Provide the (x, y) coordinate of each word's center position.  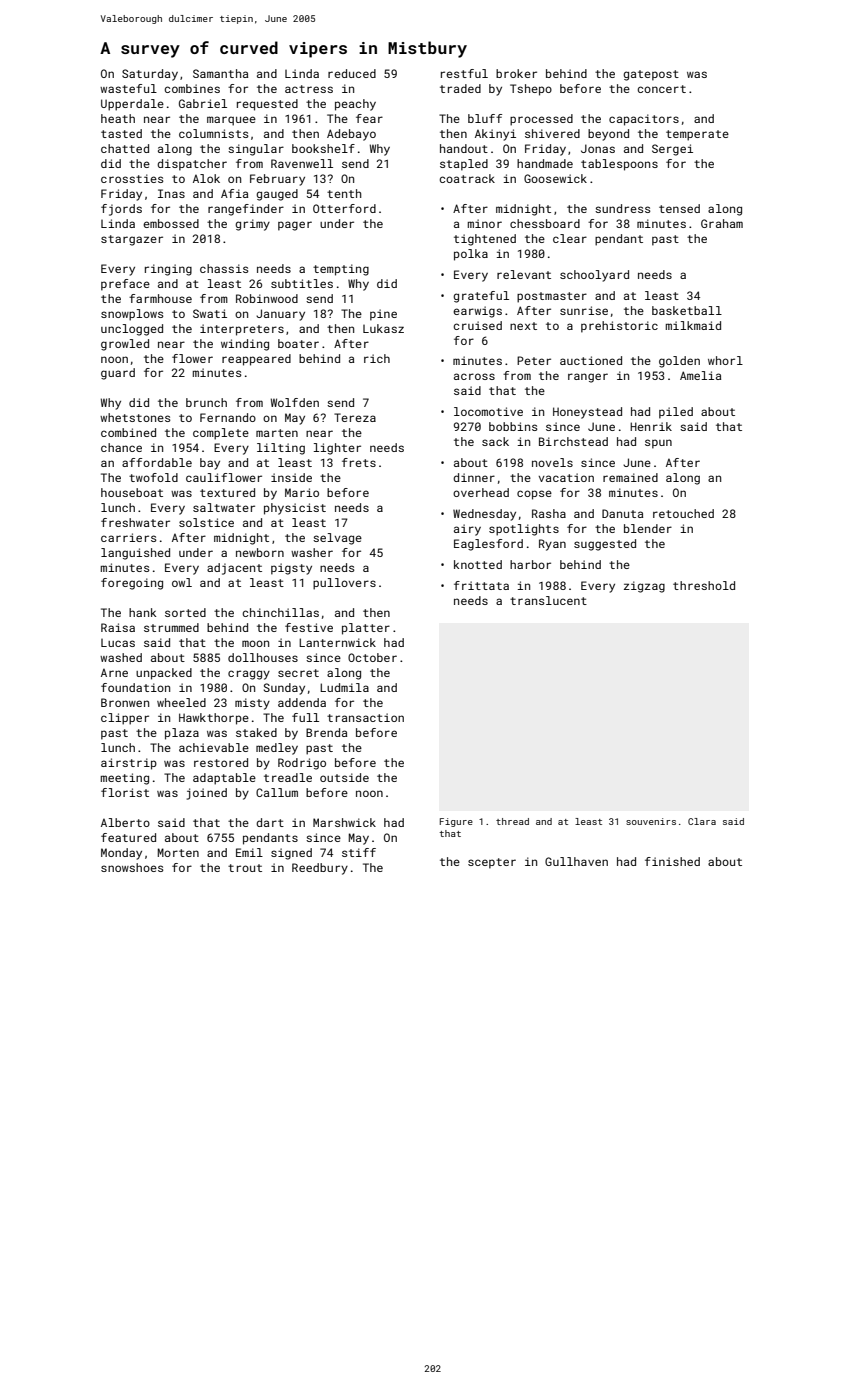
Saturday (150, 75)
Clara (702, 821)
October (372, 657)
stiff (359, 852)
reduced (352, 73)
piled (676, 413)
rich (377, 358)
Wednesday (484, 515)
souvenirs (651, 821)
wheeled (181, 702)
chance (121, 447)
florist (125, 792)
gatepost (651, 75)
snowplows (132, 315)
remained (630, 477)
